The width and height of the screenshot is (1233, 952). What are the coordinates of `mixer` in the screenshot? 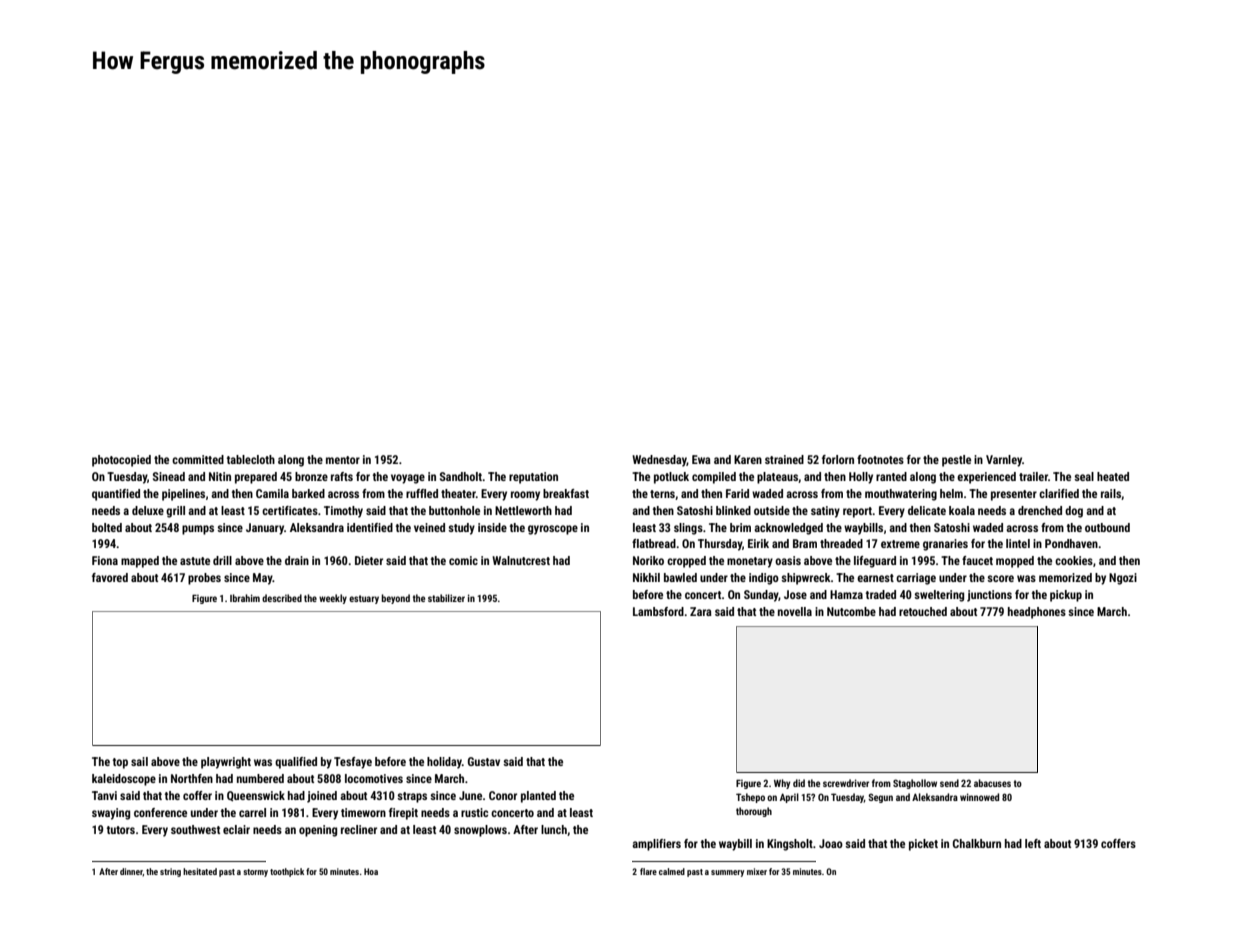 It's located at (757, 871).
